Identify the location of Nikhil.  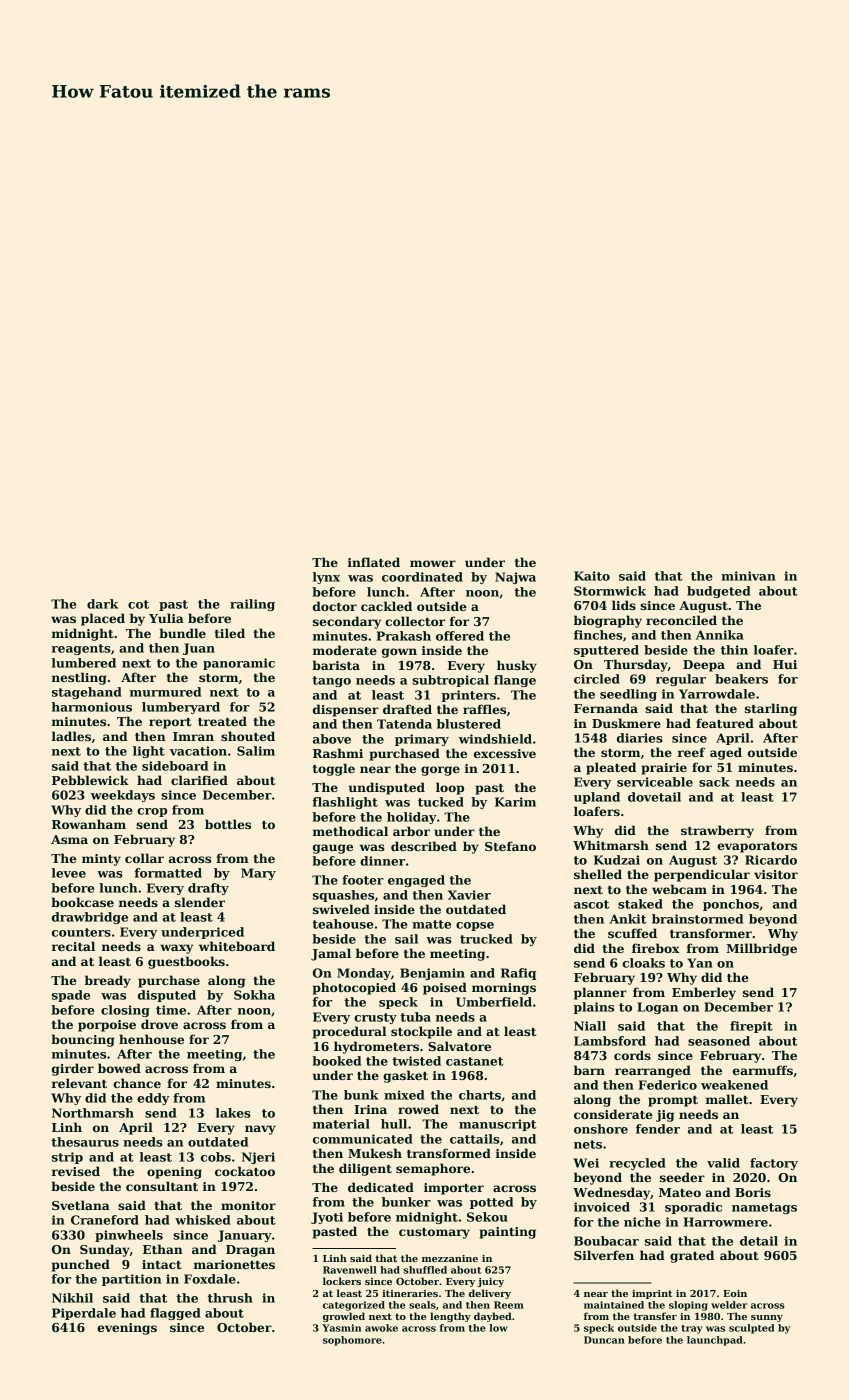
(72, 1298).
